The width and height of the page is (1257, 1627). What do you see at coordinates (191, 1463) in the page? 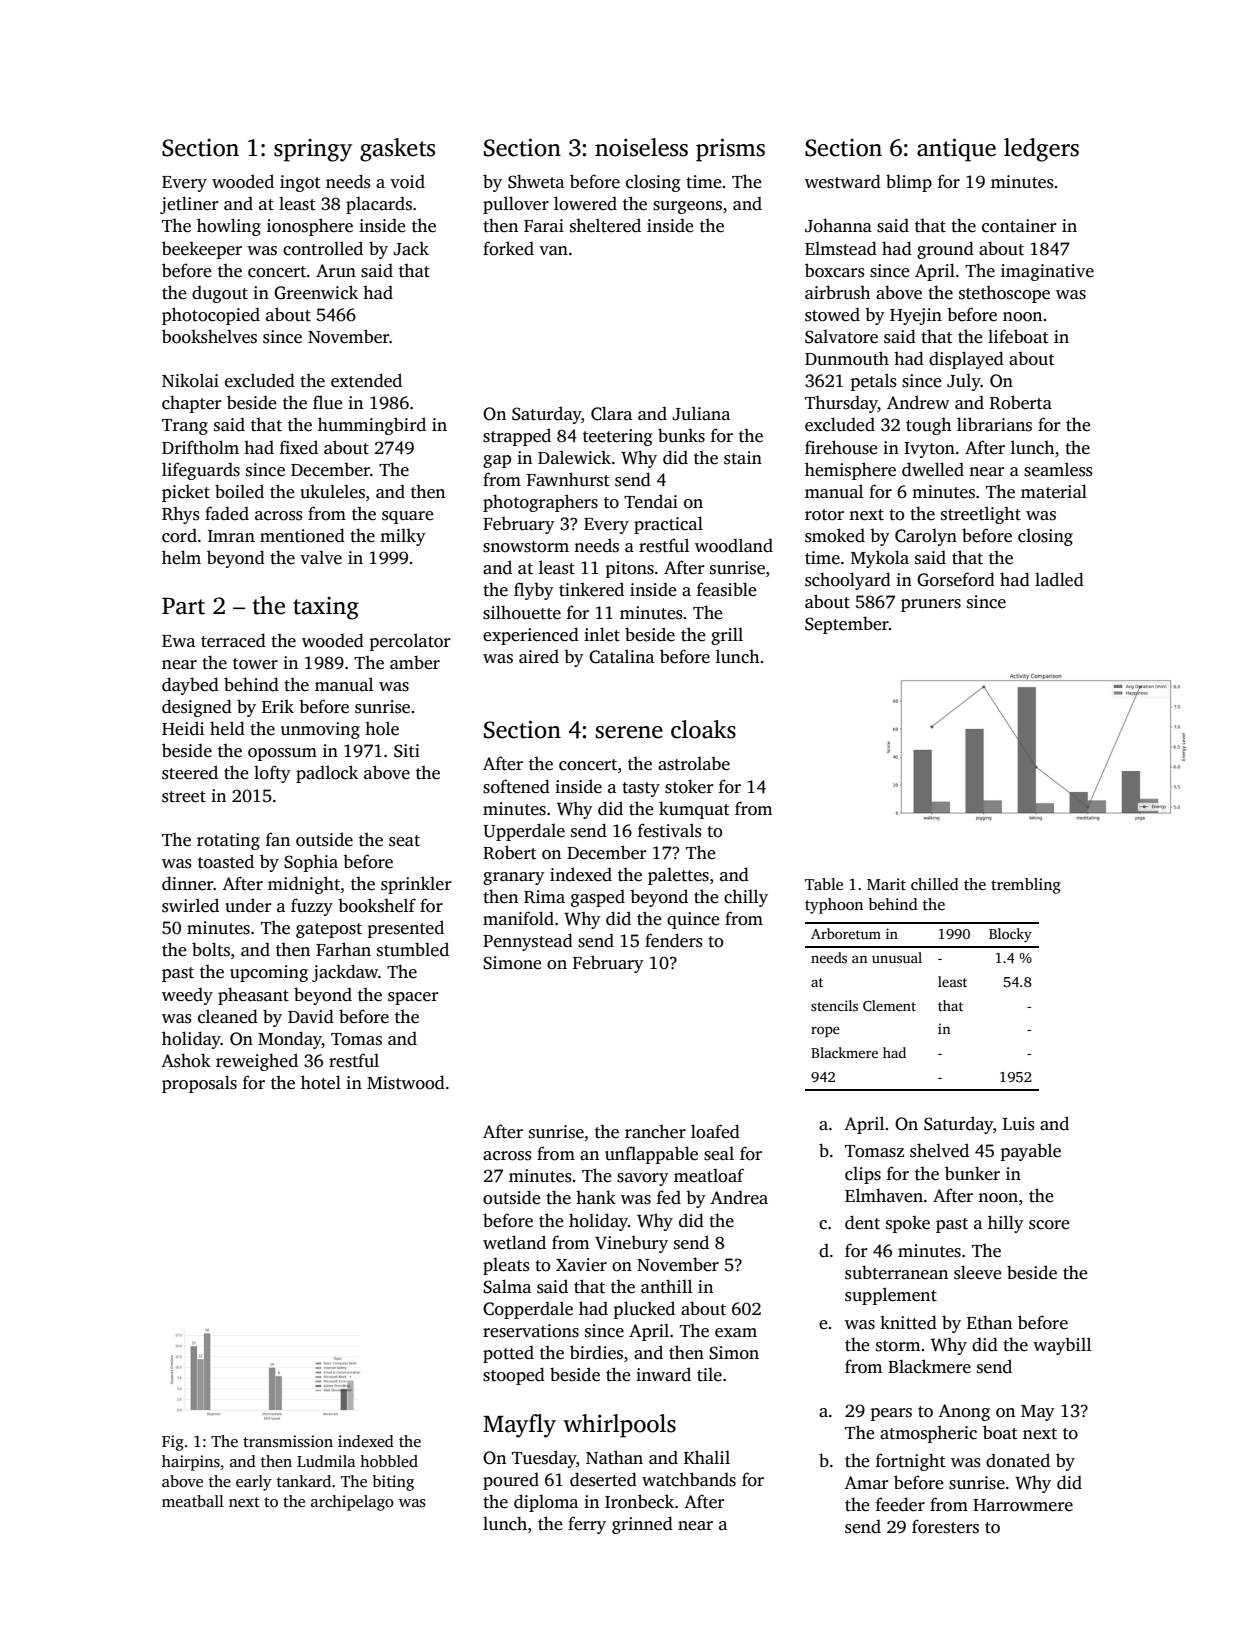
I see `hairpins` at bounding box center [191, 1463].
